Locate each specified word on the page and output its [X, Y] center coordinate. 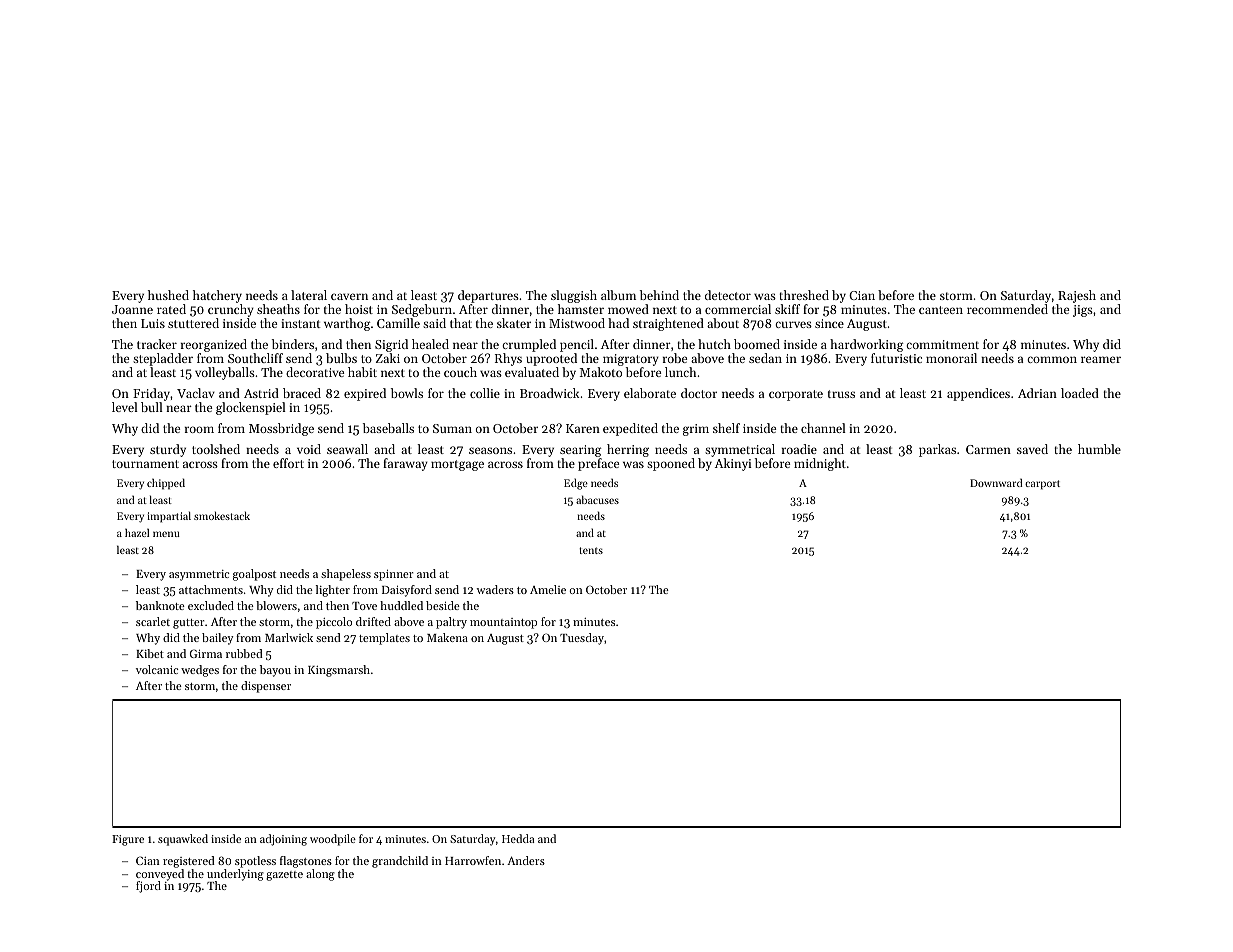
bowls [407, 393]
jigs [1083, 311]
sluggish [574, 296]
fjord [148, 887]
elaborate [650, 393]
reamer [1101, 359]
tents [591, 550]
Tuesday [582, 639]
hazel [137, 532]
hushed [168, 295]
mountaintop [503, 623]
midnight [820, 464]
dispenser [266, 687]
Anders [526, 860]
